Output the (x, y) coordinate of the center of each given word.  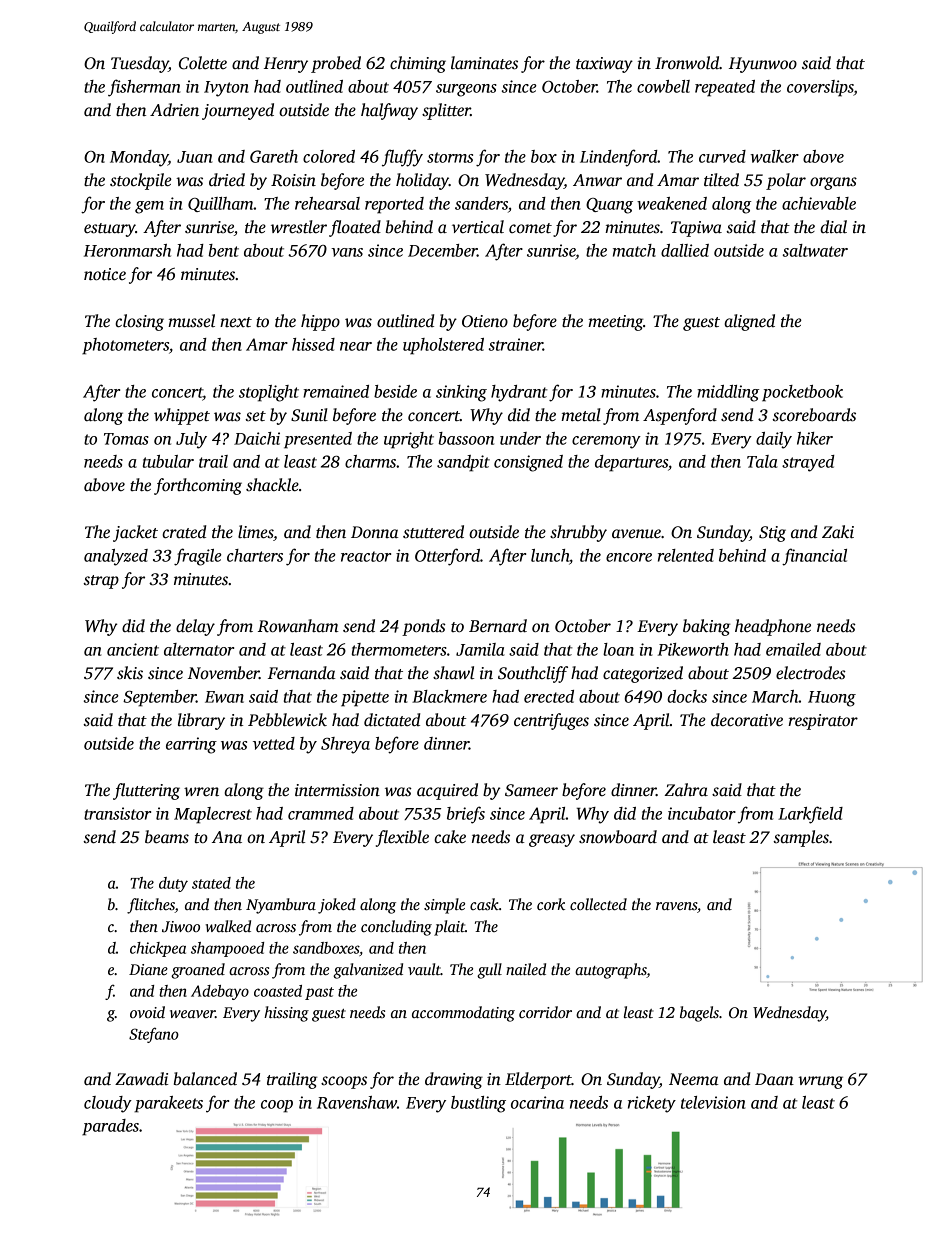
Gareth (274, 156)
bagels (699, 1014)
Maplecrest (213, 815)
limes (255, 532)
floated (355, 228)
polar (786, 181)
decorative (747, 720)
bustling (478, 1104)
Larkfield (810, 815)
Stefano (154, 1035)
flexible (402, 838)
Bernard (498, 626)
